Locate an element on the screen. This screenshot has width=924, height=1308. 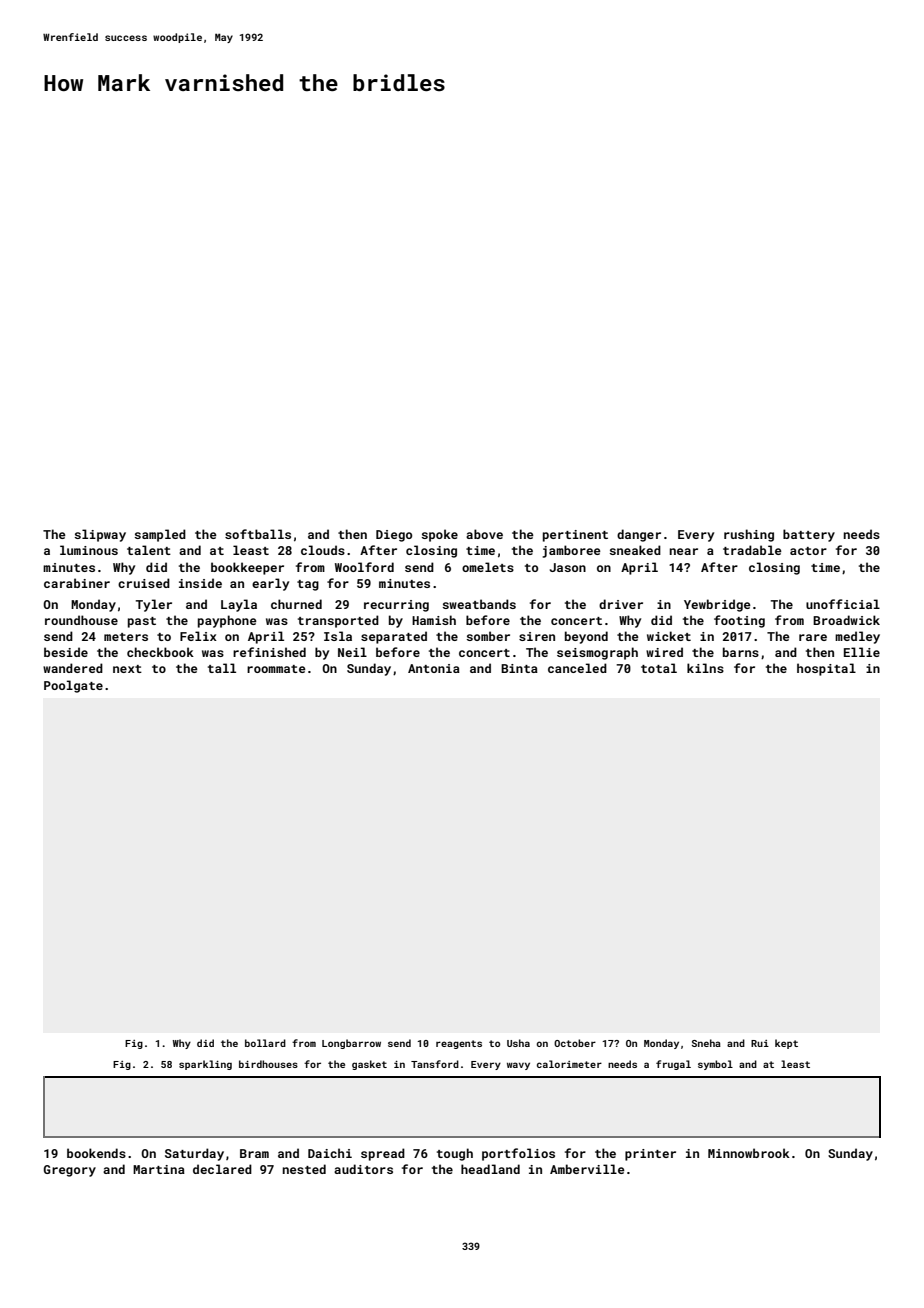
next is located at coordinates (127, 669).
